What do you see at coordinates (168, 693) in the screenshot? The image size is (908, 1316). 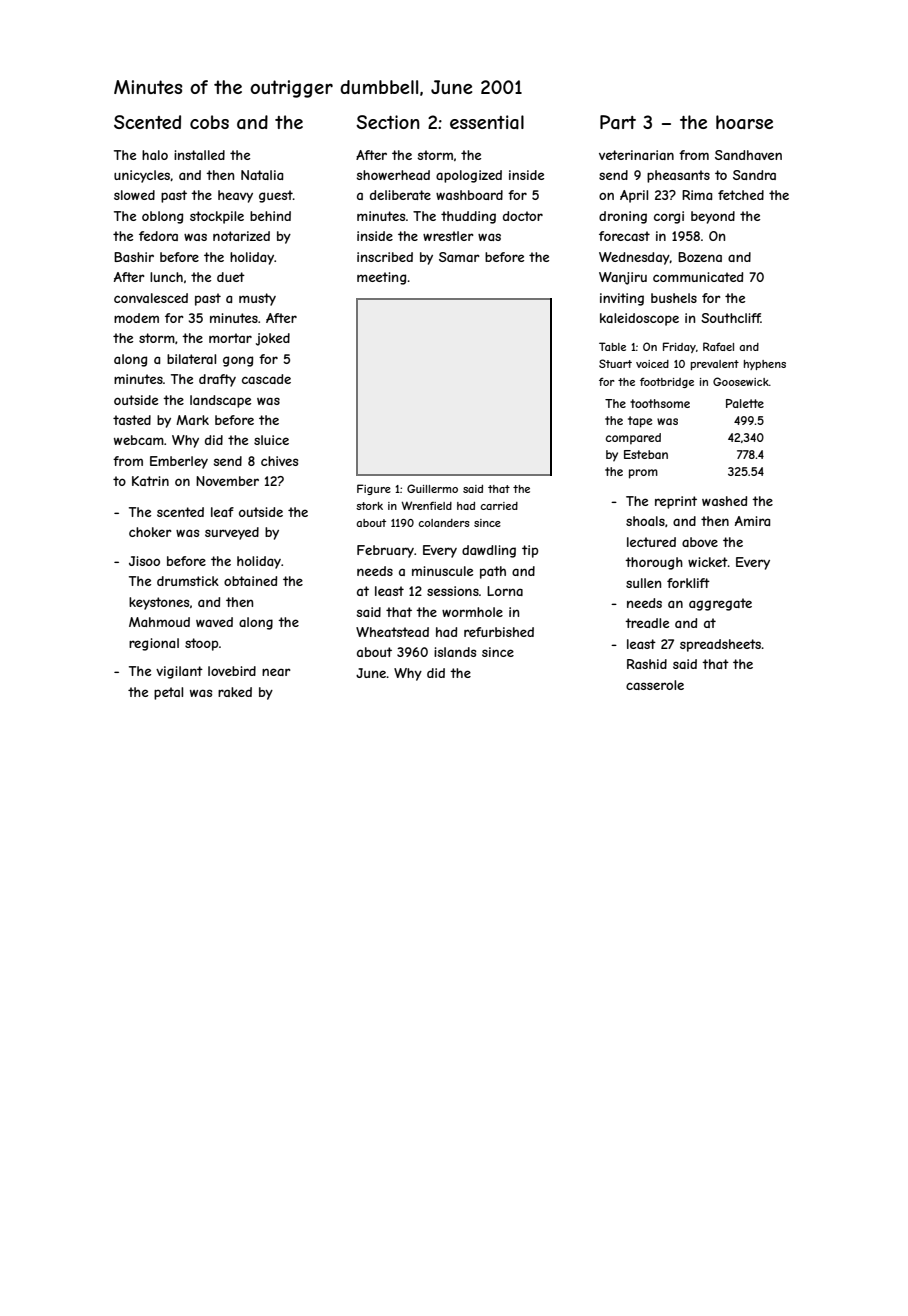 I see `petal` at bounding box center [168, 693].
